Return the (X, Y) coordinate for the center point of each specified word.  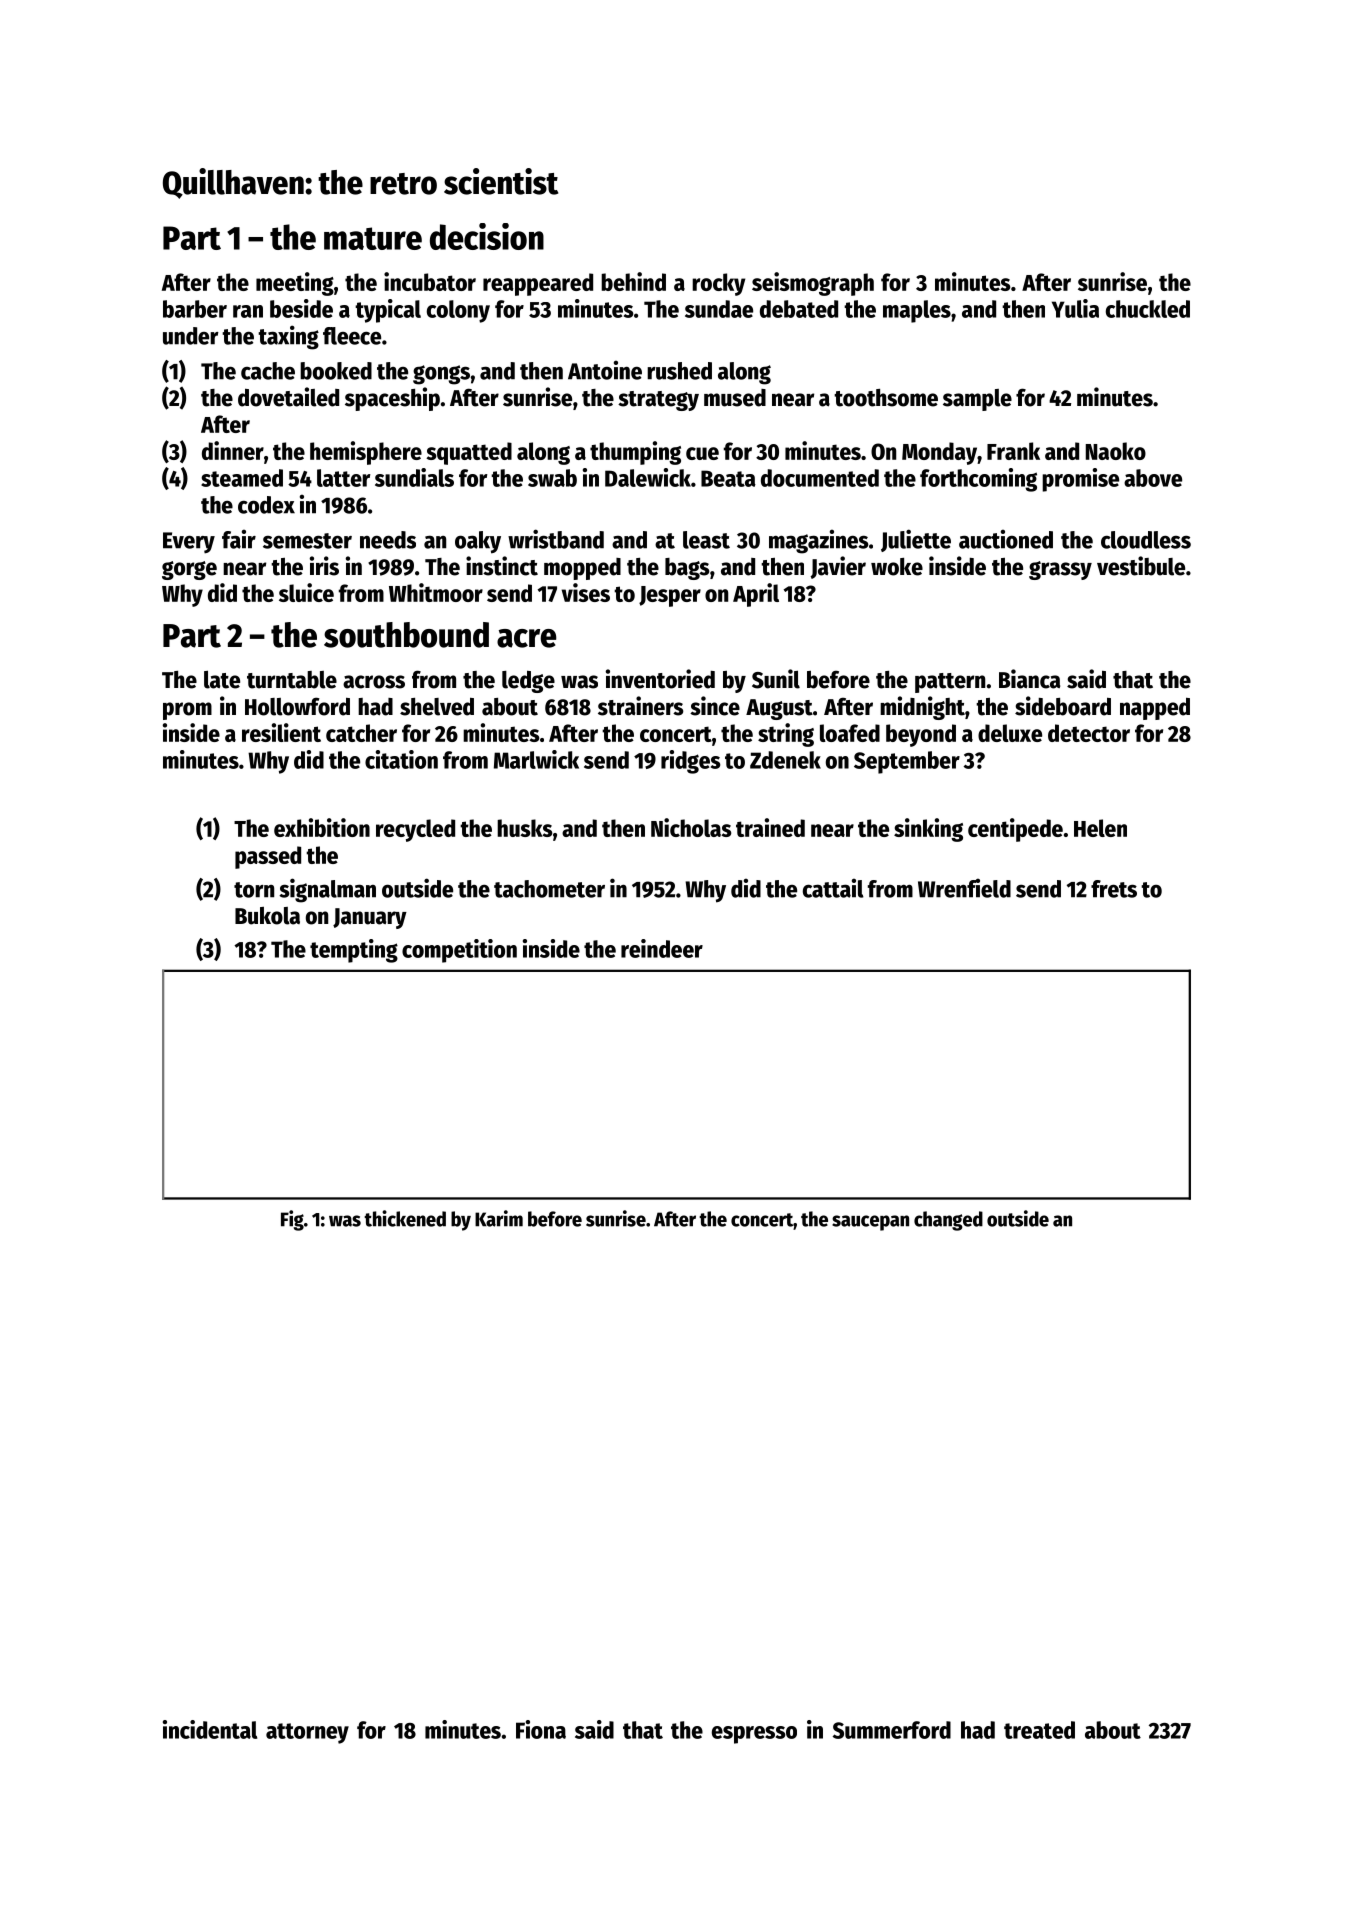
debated (799, 309)
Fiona (541, 1729)
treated (1039, 1730)
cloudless (1146, 540)
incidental (210, 1729)
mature (373, 238)
